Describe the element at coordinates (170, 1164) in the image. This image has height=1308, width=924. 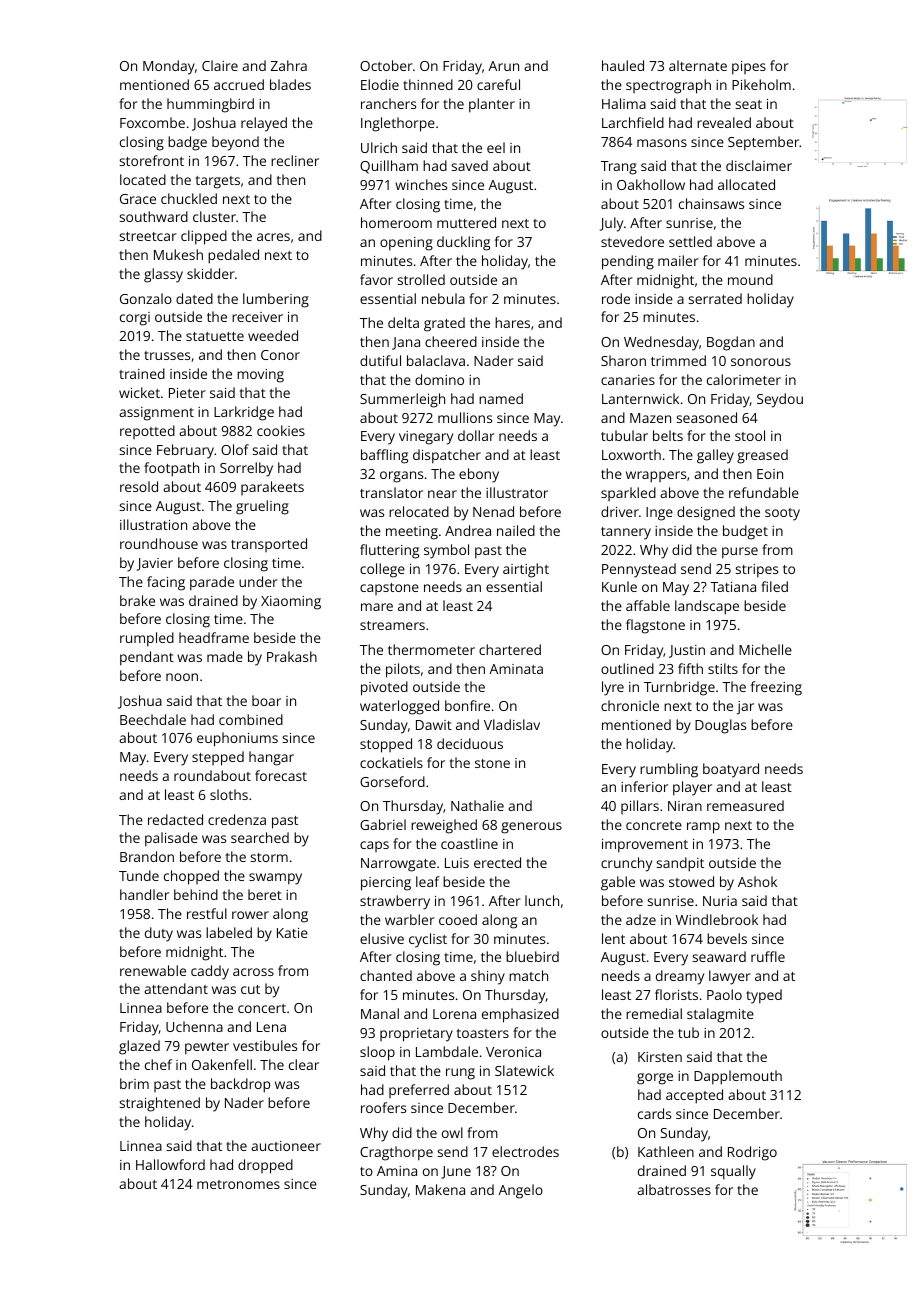
I see `Hallowford` at that location.
